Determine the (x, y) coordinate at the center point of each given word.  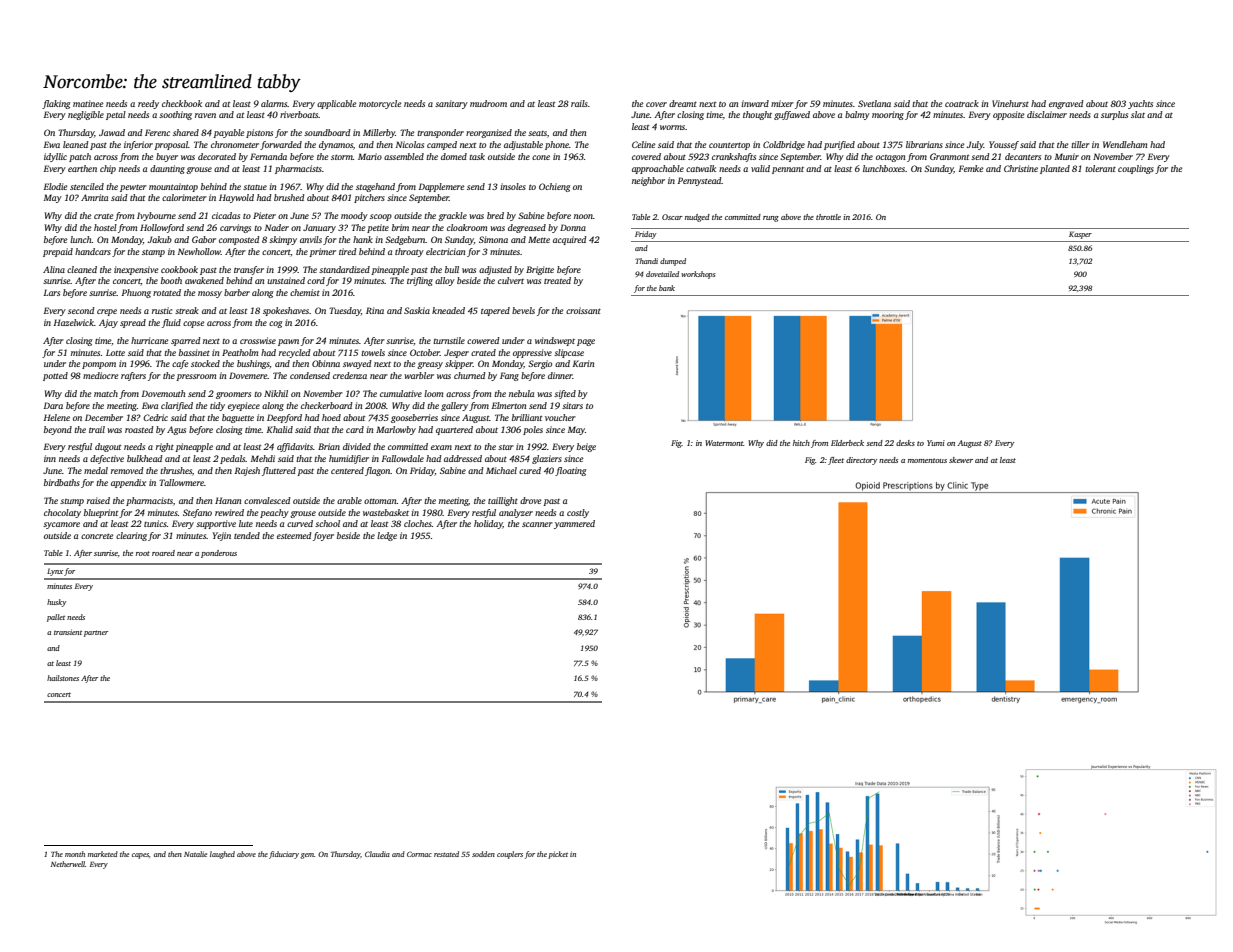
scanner (537, 524)
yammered (574, 524)
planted (1055, 169)
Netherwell (68, 864)
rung (771, 219)
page (586, 342)
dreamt (683, 103)
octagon (890, 158)
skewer (961, 460)
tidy (217, 406)
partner (96, 633)
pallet (56, 618)
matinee (88, 103)
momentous (927, 460)
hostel (105, 227)
